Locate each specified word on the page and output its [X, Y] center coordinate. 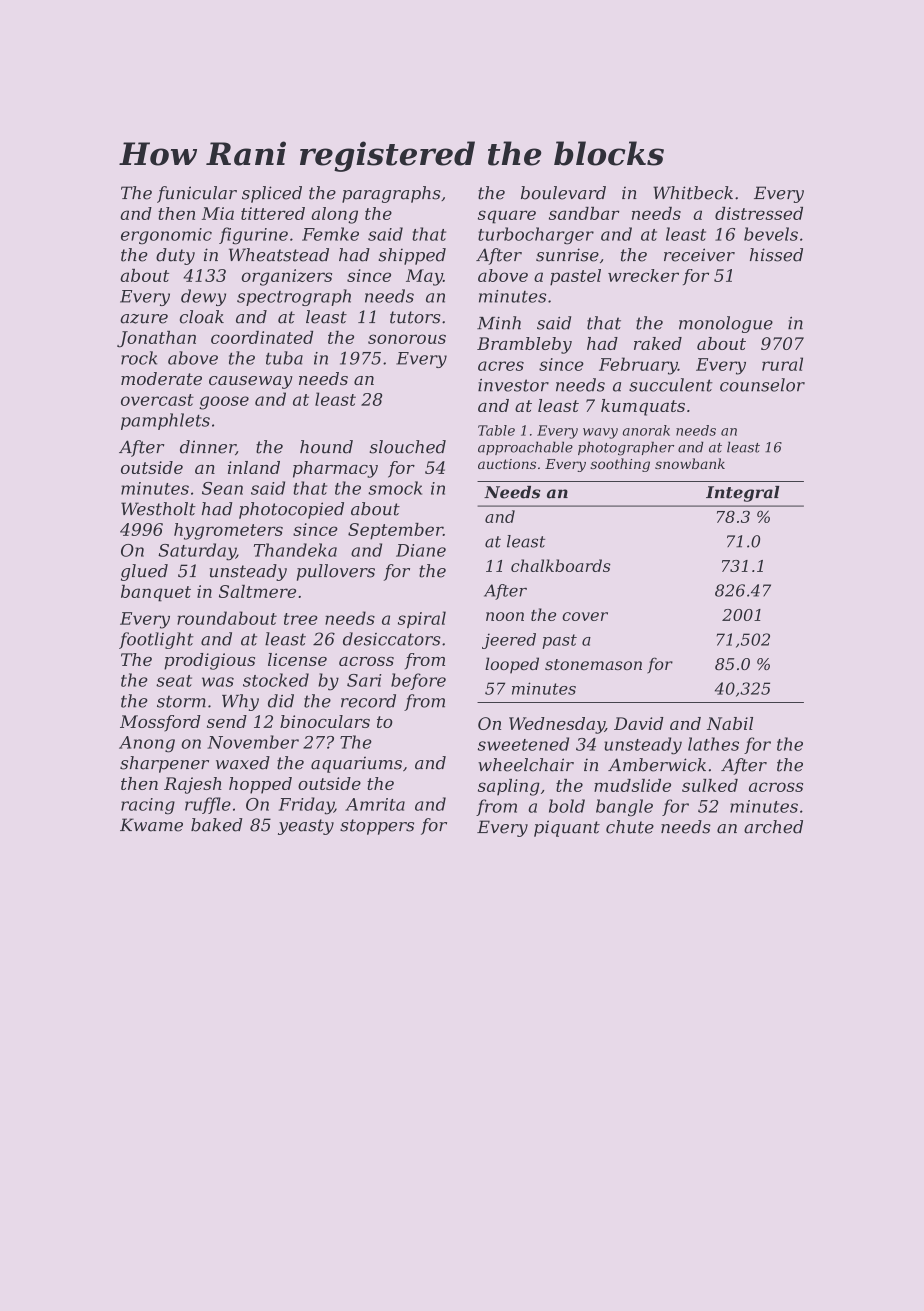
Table [496, 430]
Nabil [730, 723]
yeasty [306, 827]
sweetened [523, 744]
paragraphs [391, 194]
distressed [759, 213]
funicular [197, 194]
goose [224, 403]
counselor [762, 385]
